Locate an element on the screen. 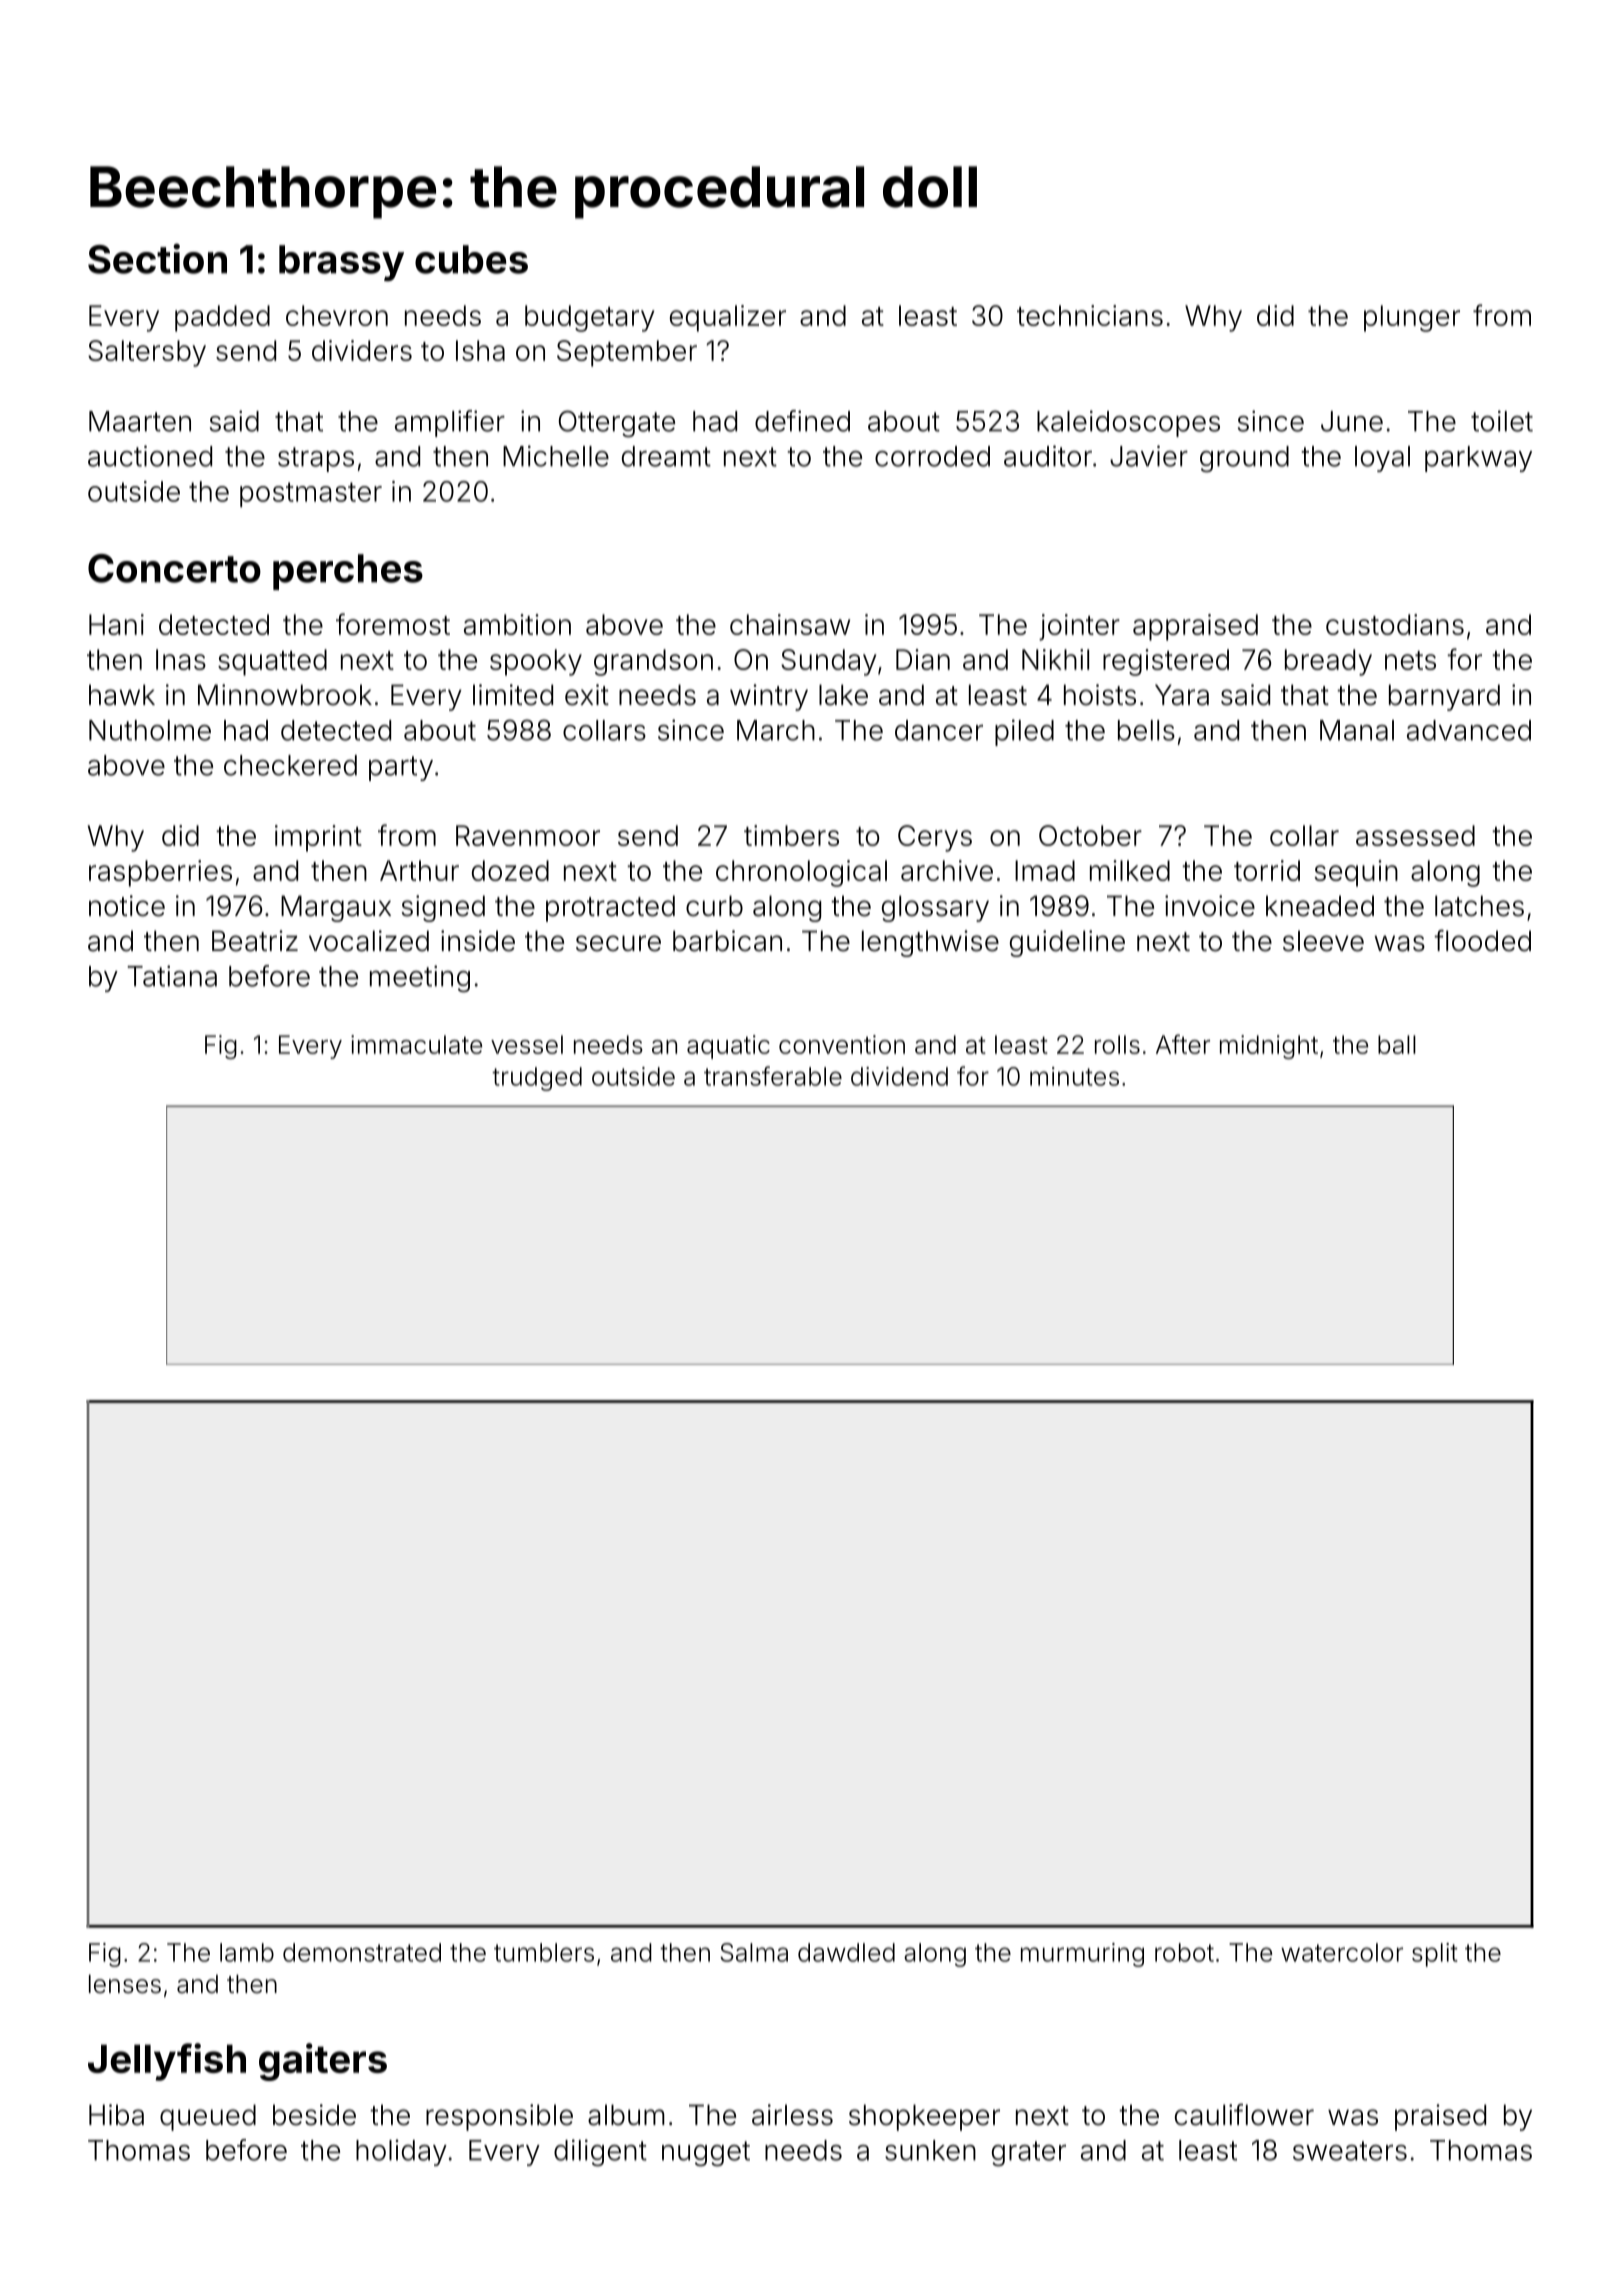  Nutholme is located at coordinates (150, 730).
